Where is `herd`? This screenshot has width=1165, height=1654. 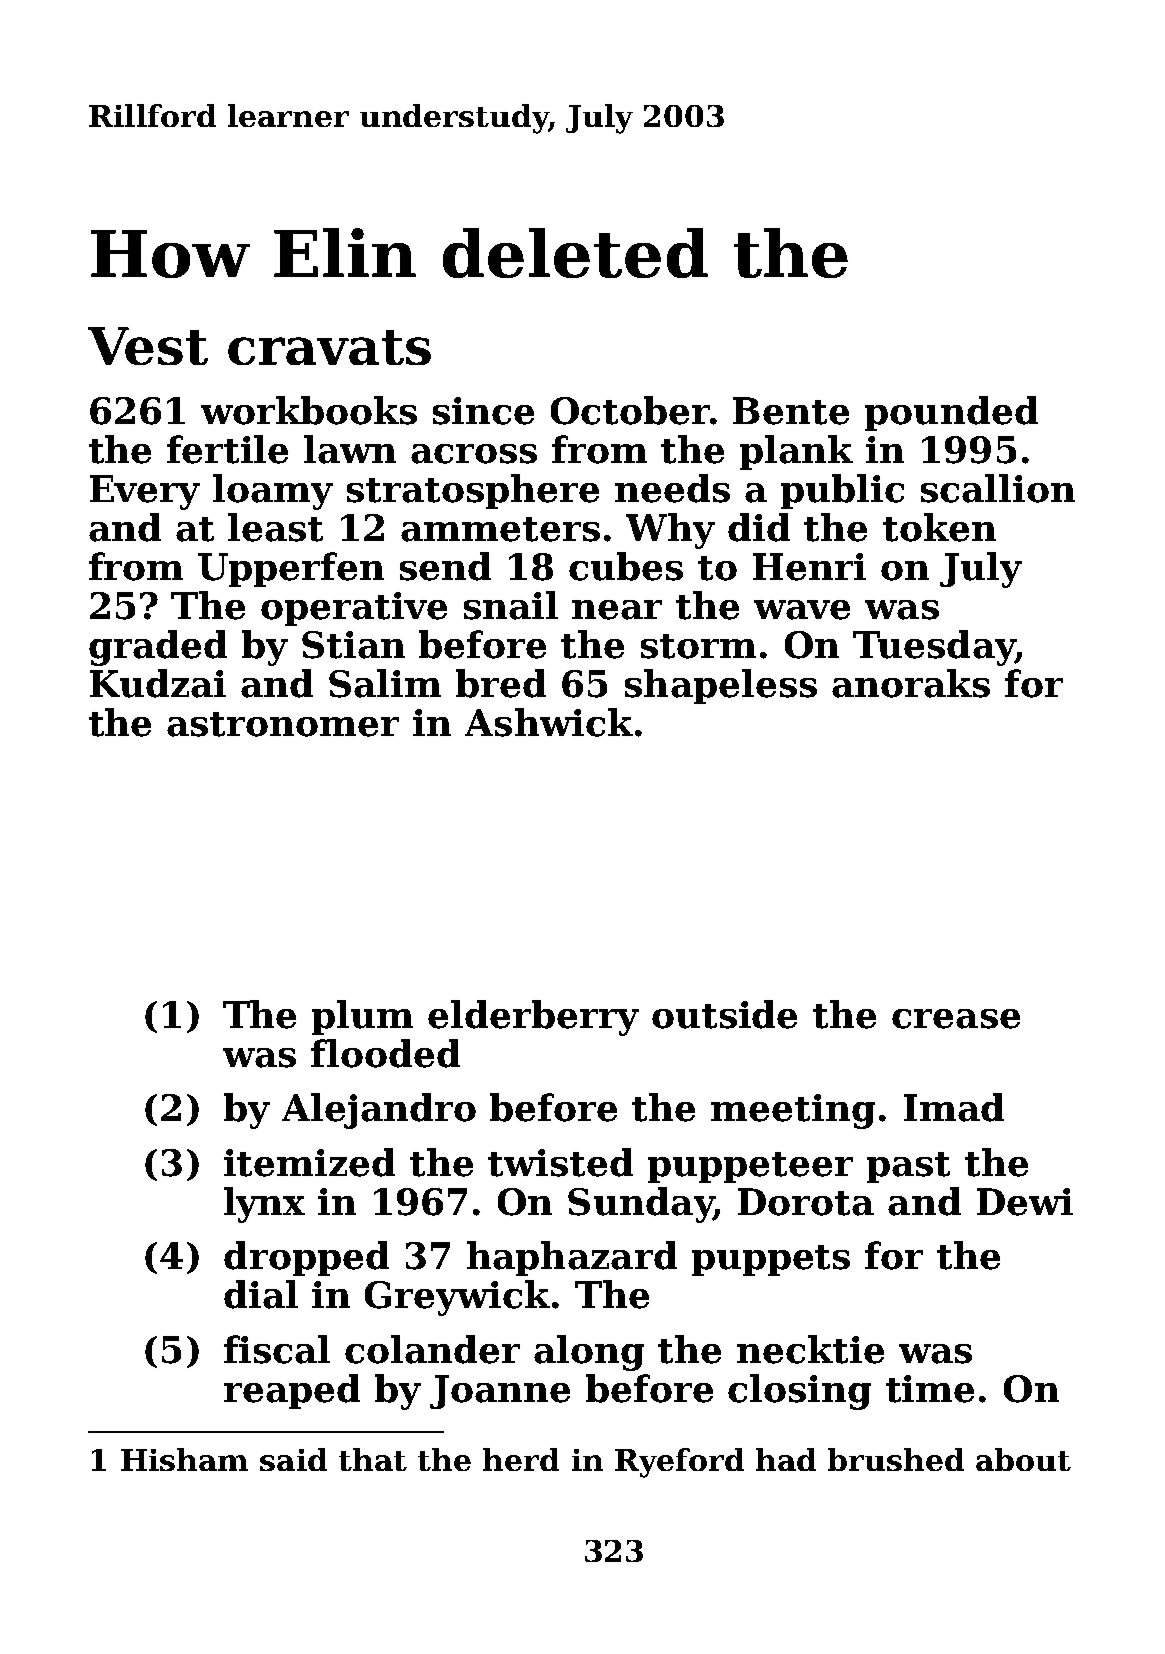
herd is located at coordinates (521, 1459).
